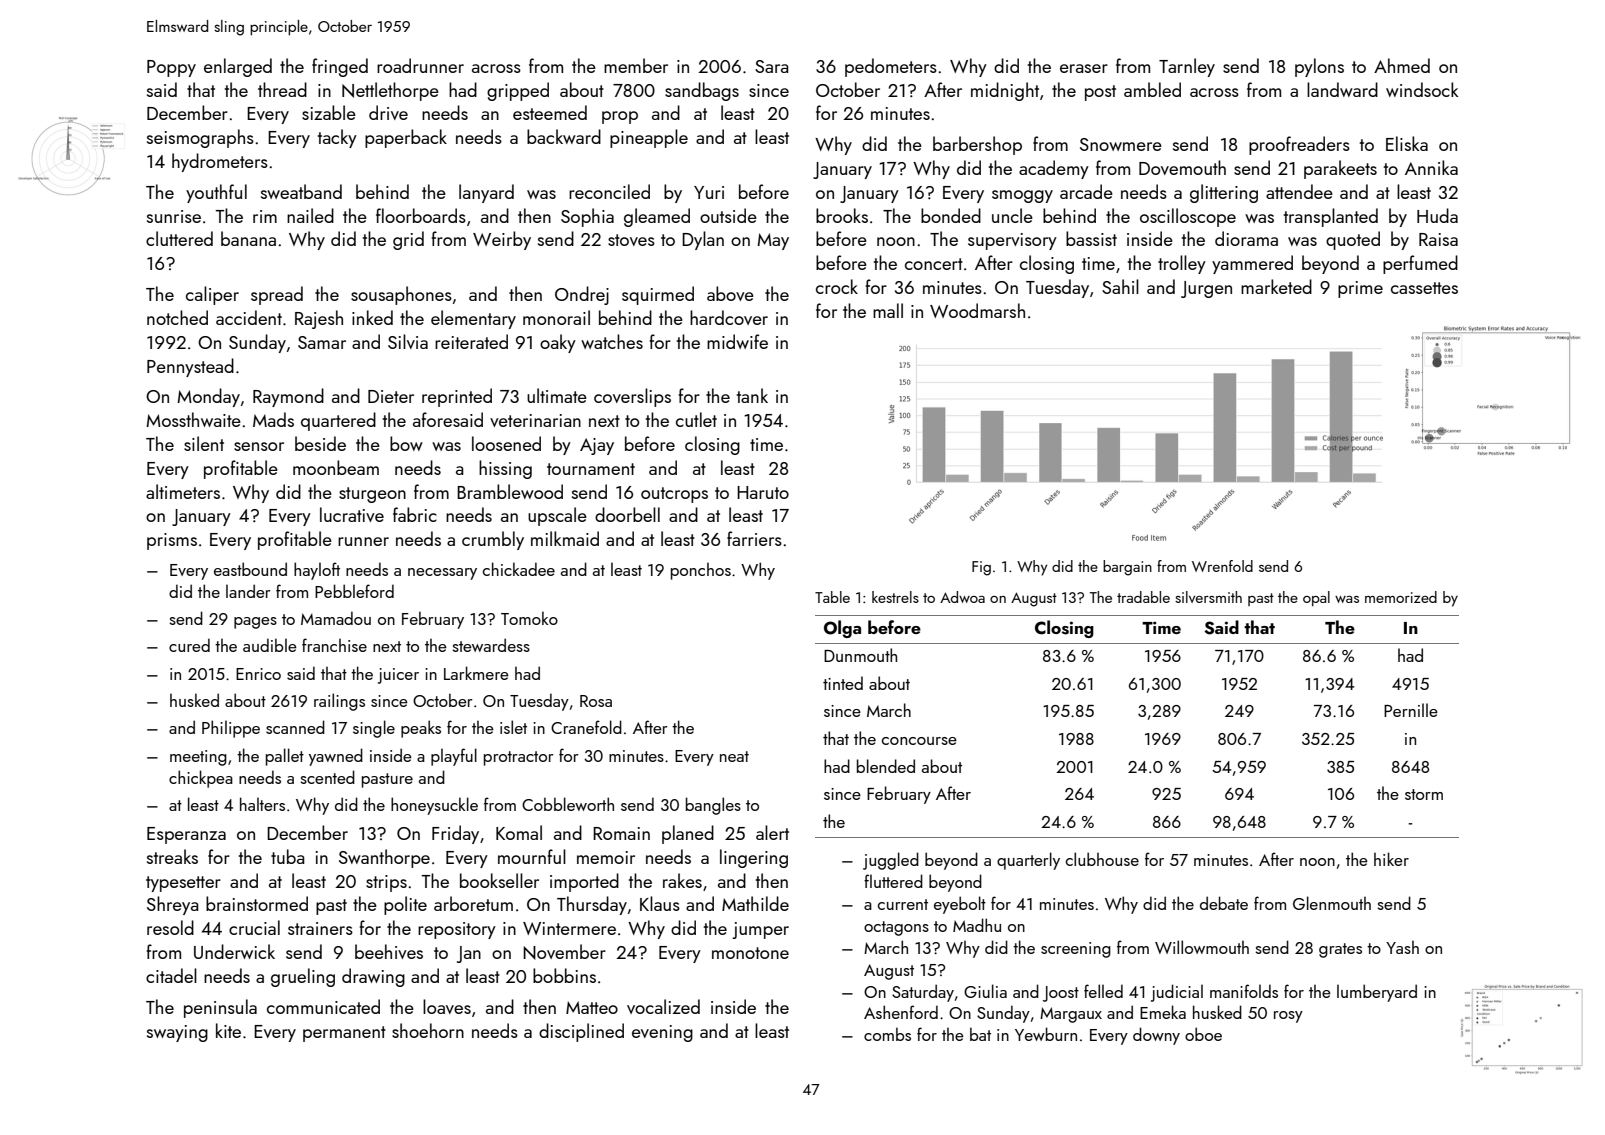 This page has height=1135, width=1605. Describe the element at coordinates (1206, 289) in the page. I see `Jurgen` at that location.
